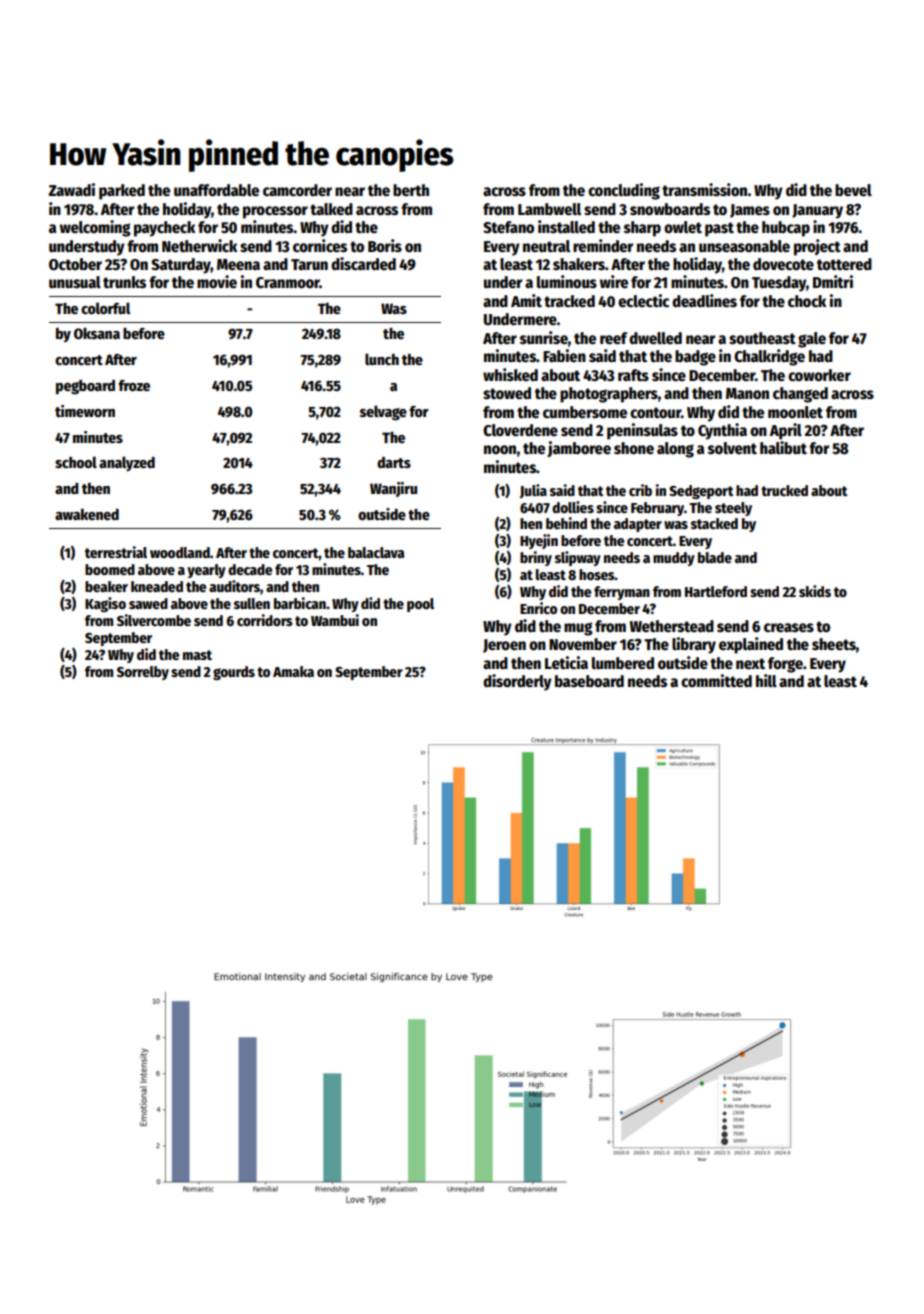  What do you see at coordinates (504, 646) in the image?
I see `Jeroen` at bounding box center [504, 646].
